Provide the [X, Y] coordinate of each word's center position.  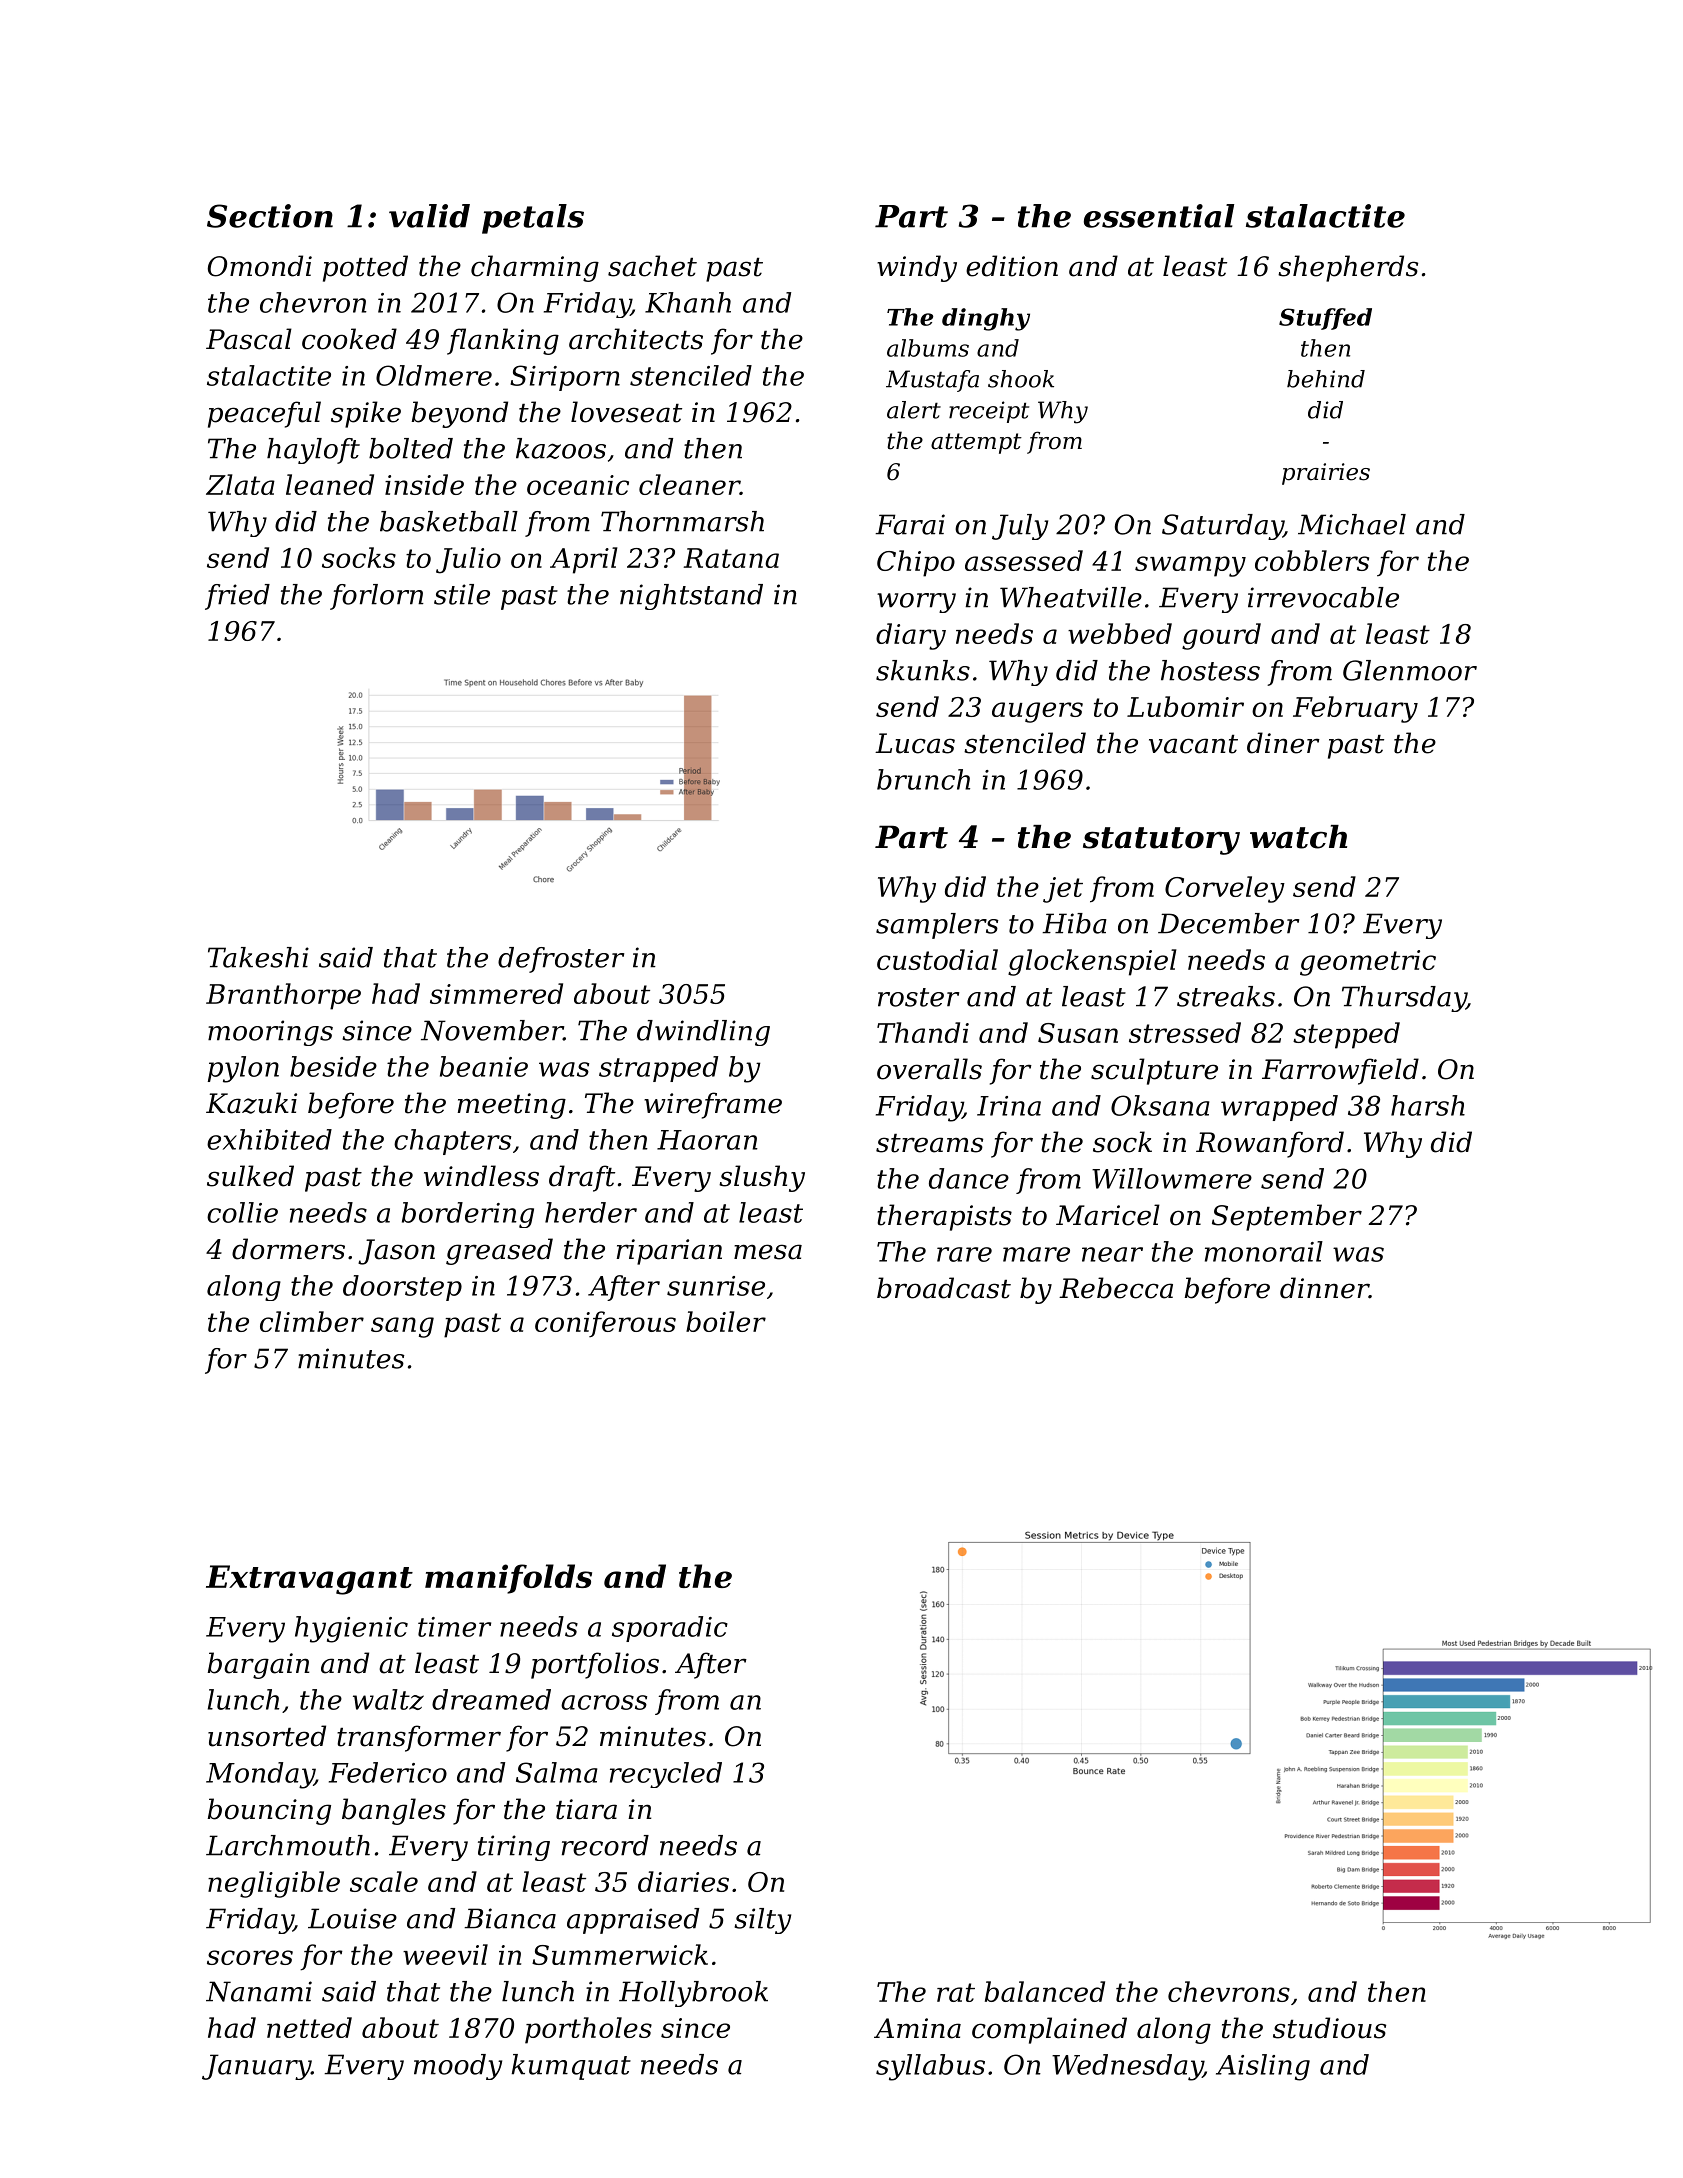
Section [270, 216]
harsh [1428, 1105]
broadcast [944, 1288]
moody [458, 2067]
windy [917, 268]
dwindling [703, 1033]
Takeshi [258, 957]
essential [1159, 216]
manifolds [508, 1579]
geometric [1368, 963]
